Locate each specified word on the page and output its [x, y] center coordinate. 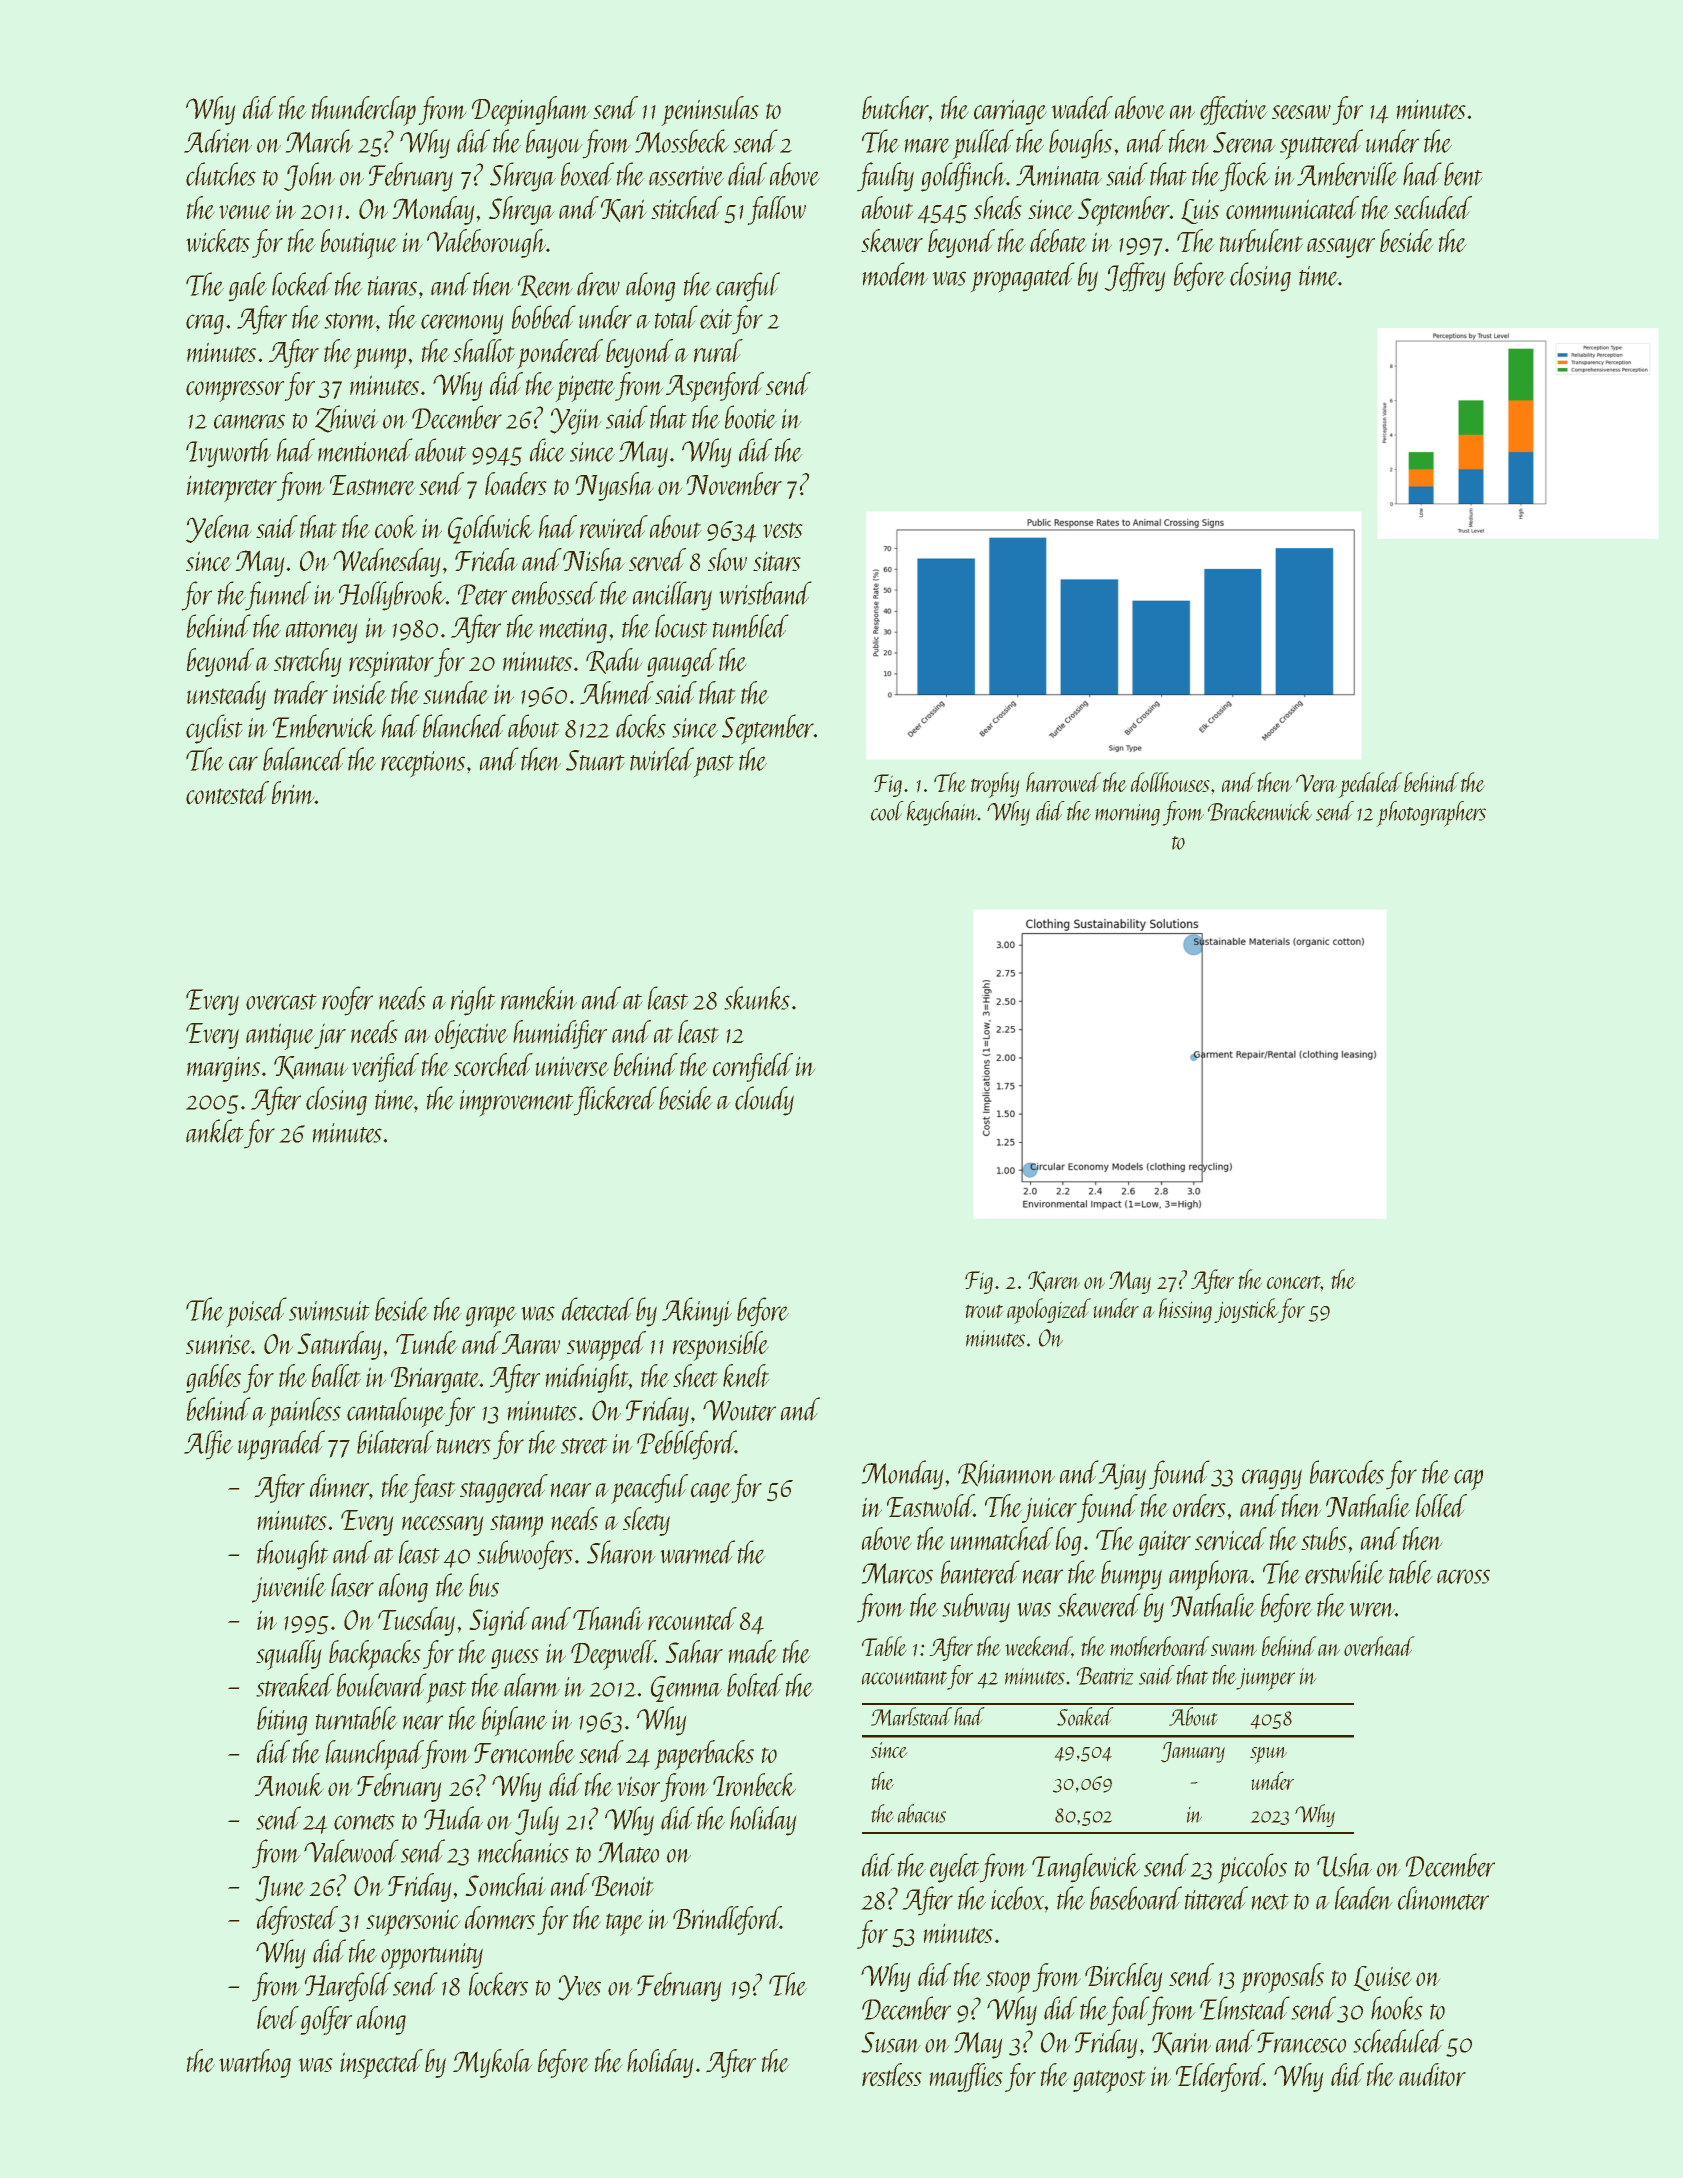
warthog [255, 2063]
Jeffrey [1135, 277]
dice [548, 450]
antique [280, 1036]
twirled [662, 759]
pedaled [1370, 785]
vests [783, 530]
